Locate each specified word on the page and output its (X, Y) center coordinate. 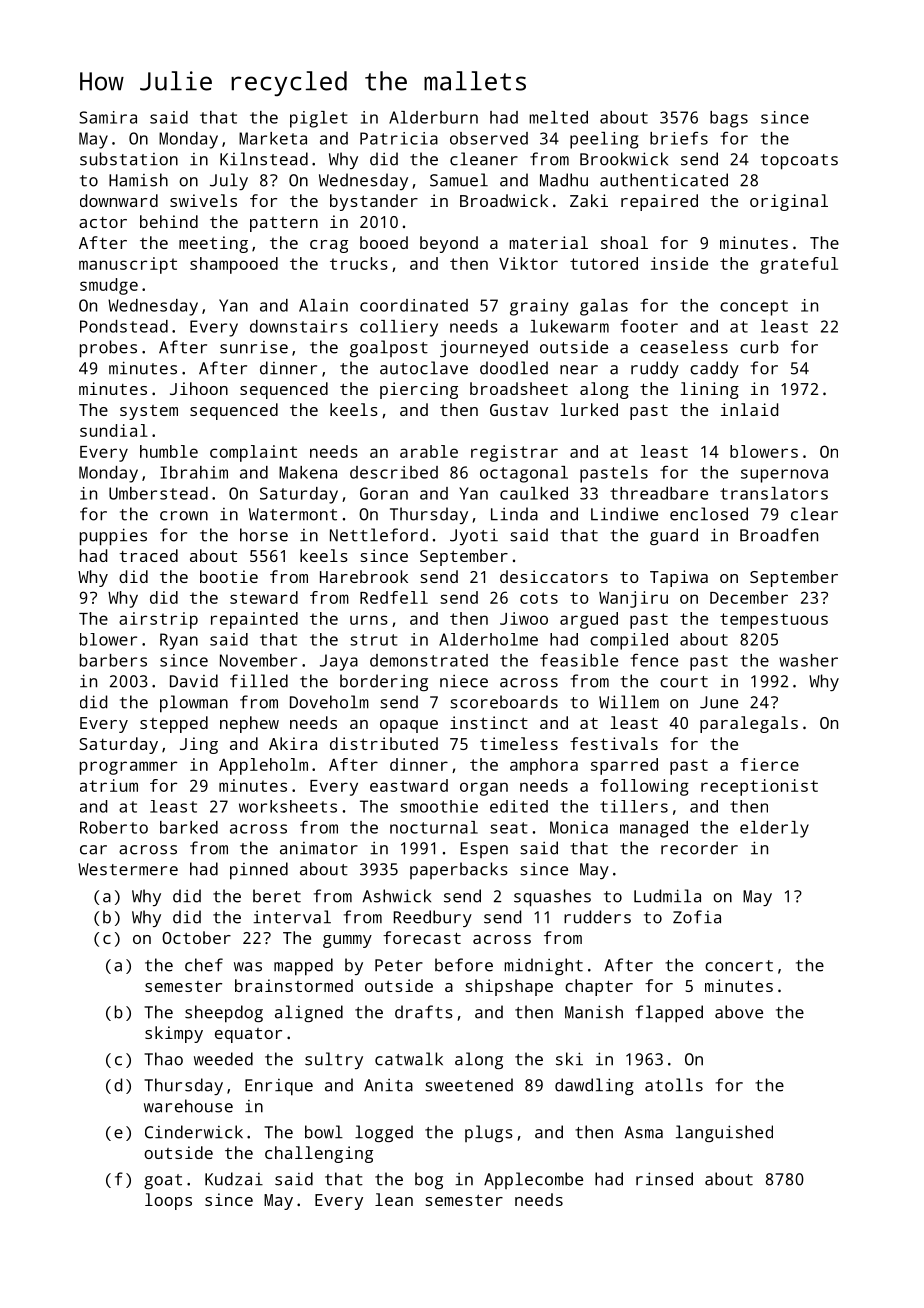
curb (759, 347)
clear (814, 514)
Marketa (273, 138)
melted (558, 117)
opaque (409, 726)
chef (204, 965)
